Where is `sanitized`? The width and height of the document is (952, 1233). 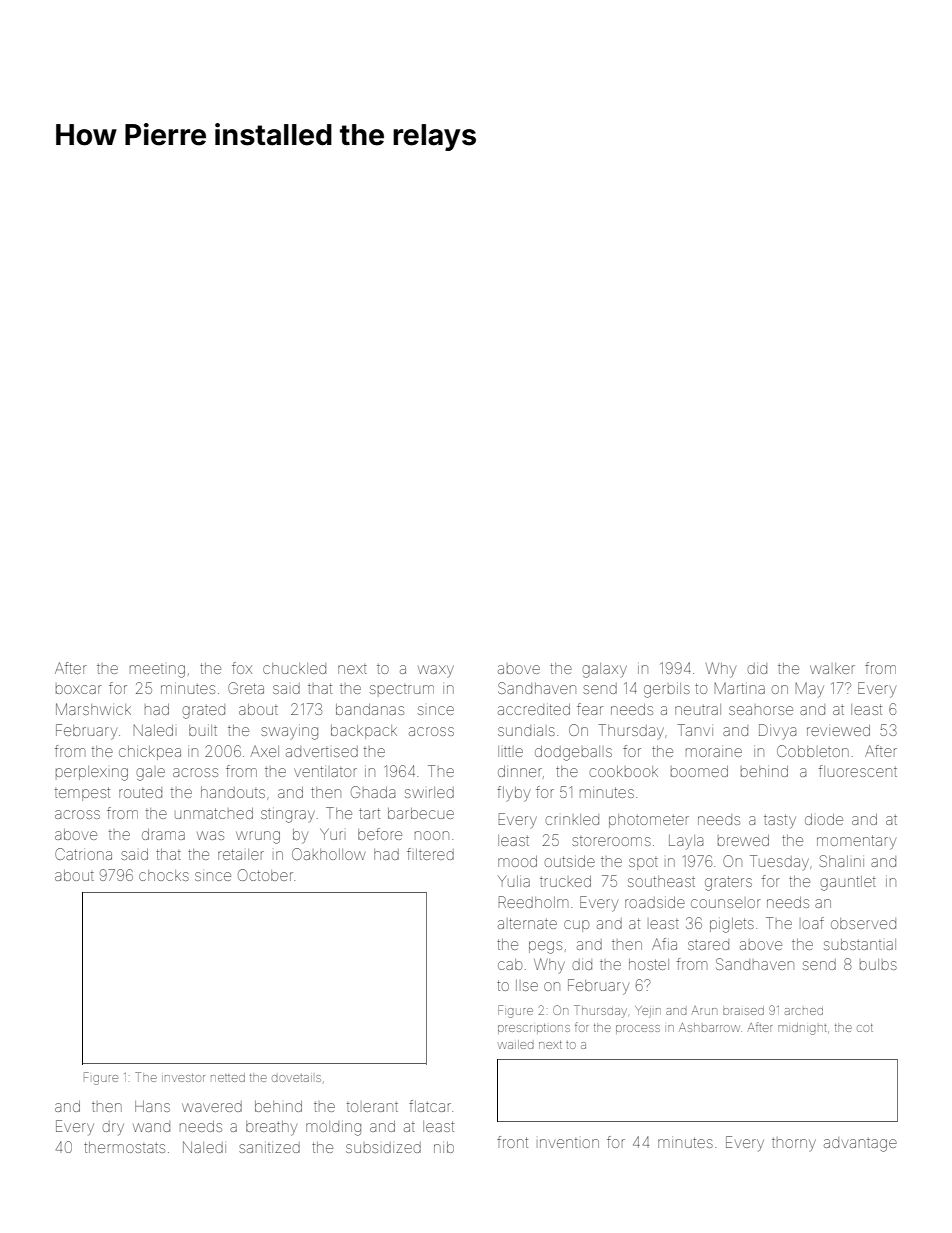 sanitized is located at coordinates (269, 1147).
